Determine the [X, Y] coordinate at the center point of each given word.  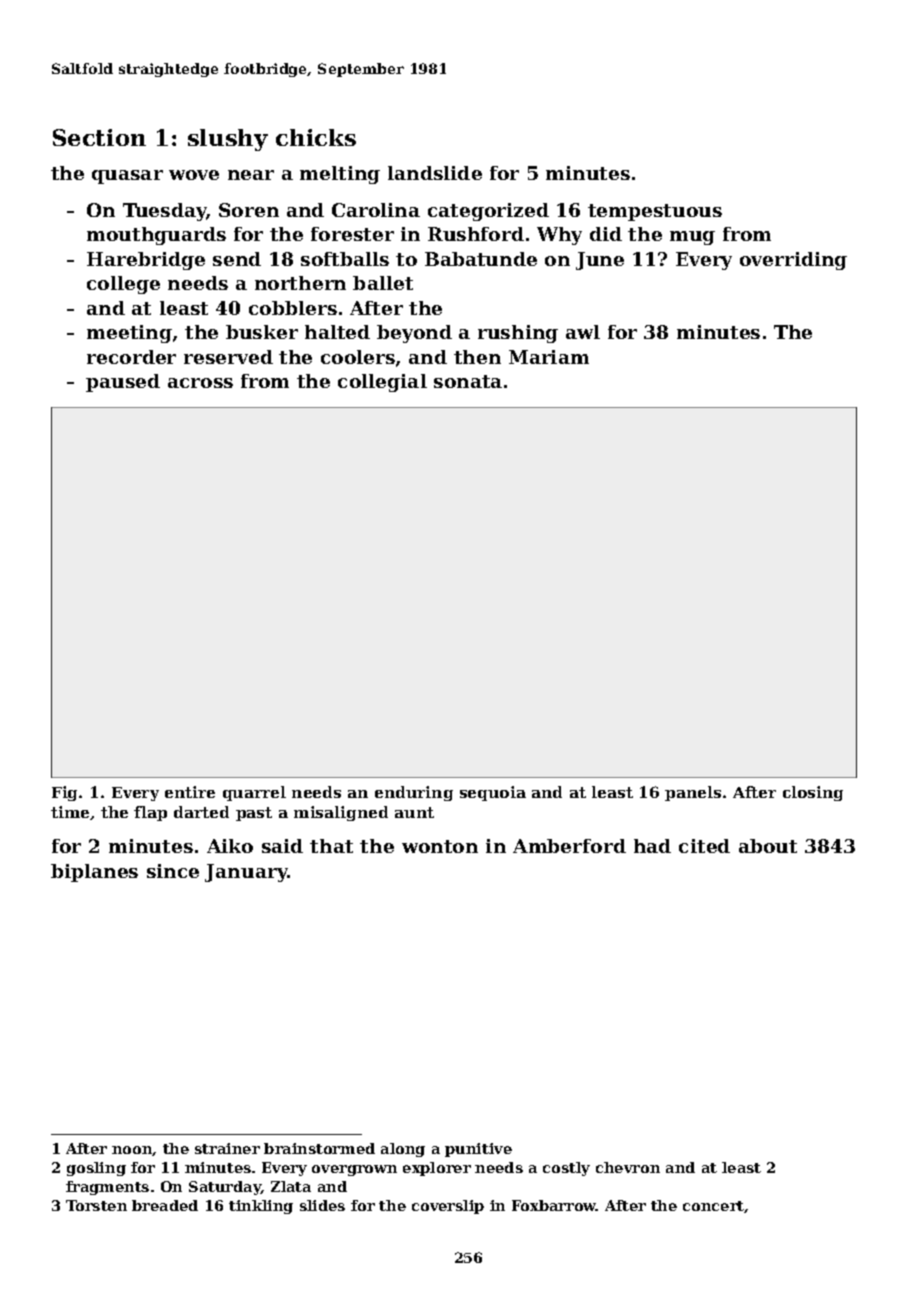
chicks [316, 137]
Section [99, 137]
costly [566, 1169]
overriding [793, 261]
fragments [107, 1188]
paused [123, 383]
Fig [64, 793]
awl [583, 332]
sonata [468, 381]
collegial [382, 383]
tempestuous [655, 212]
